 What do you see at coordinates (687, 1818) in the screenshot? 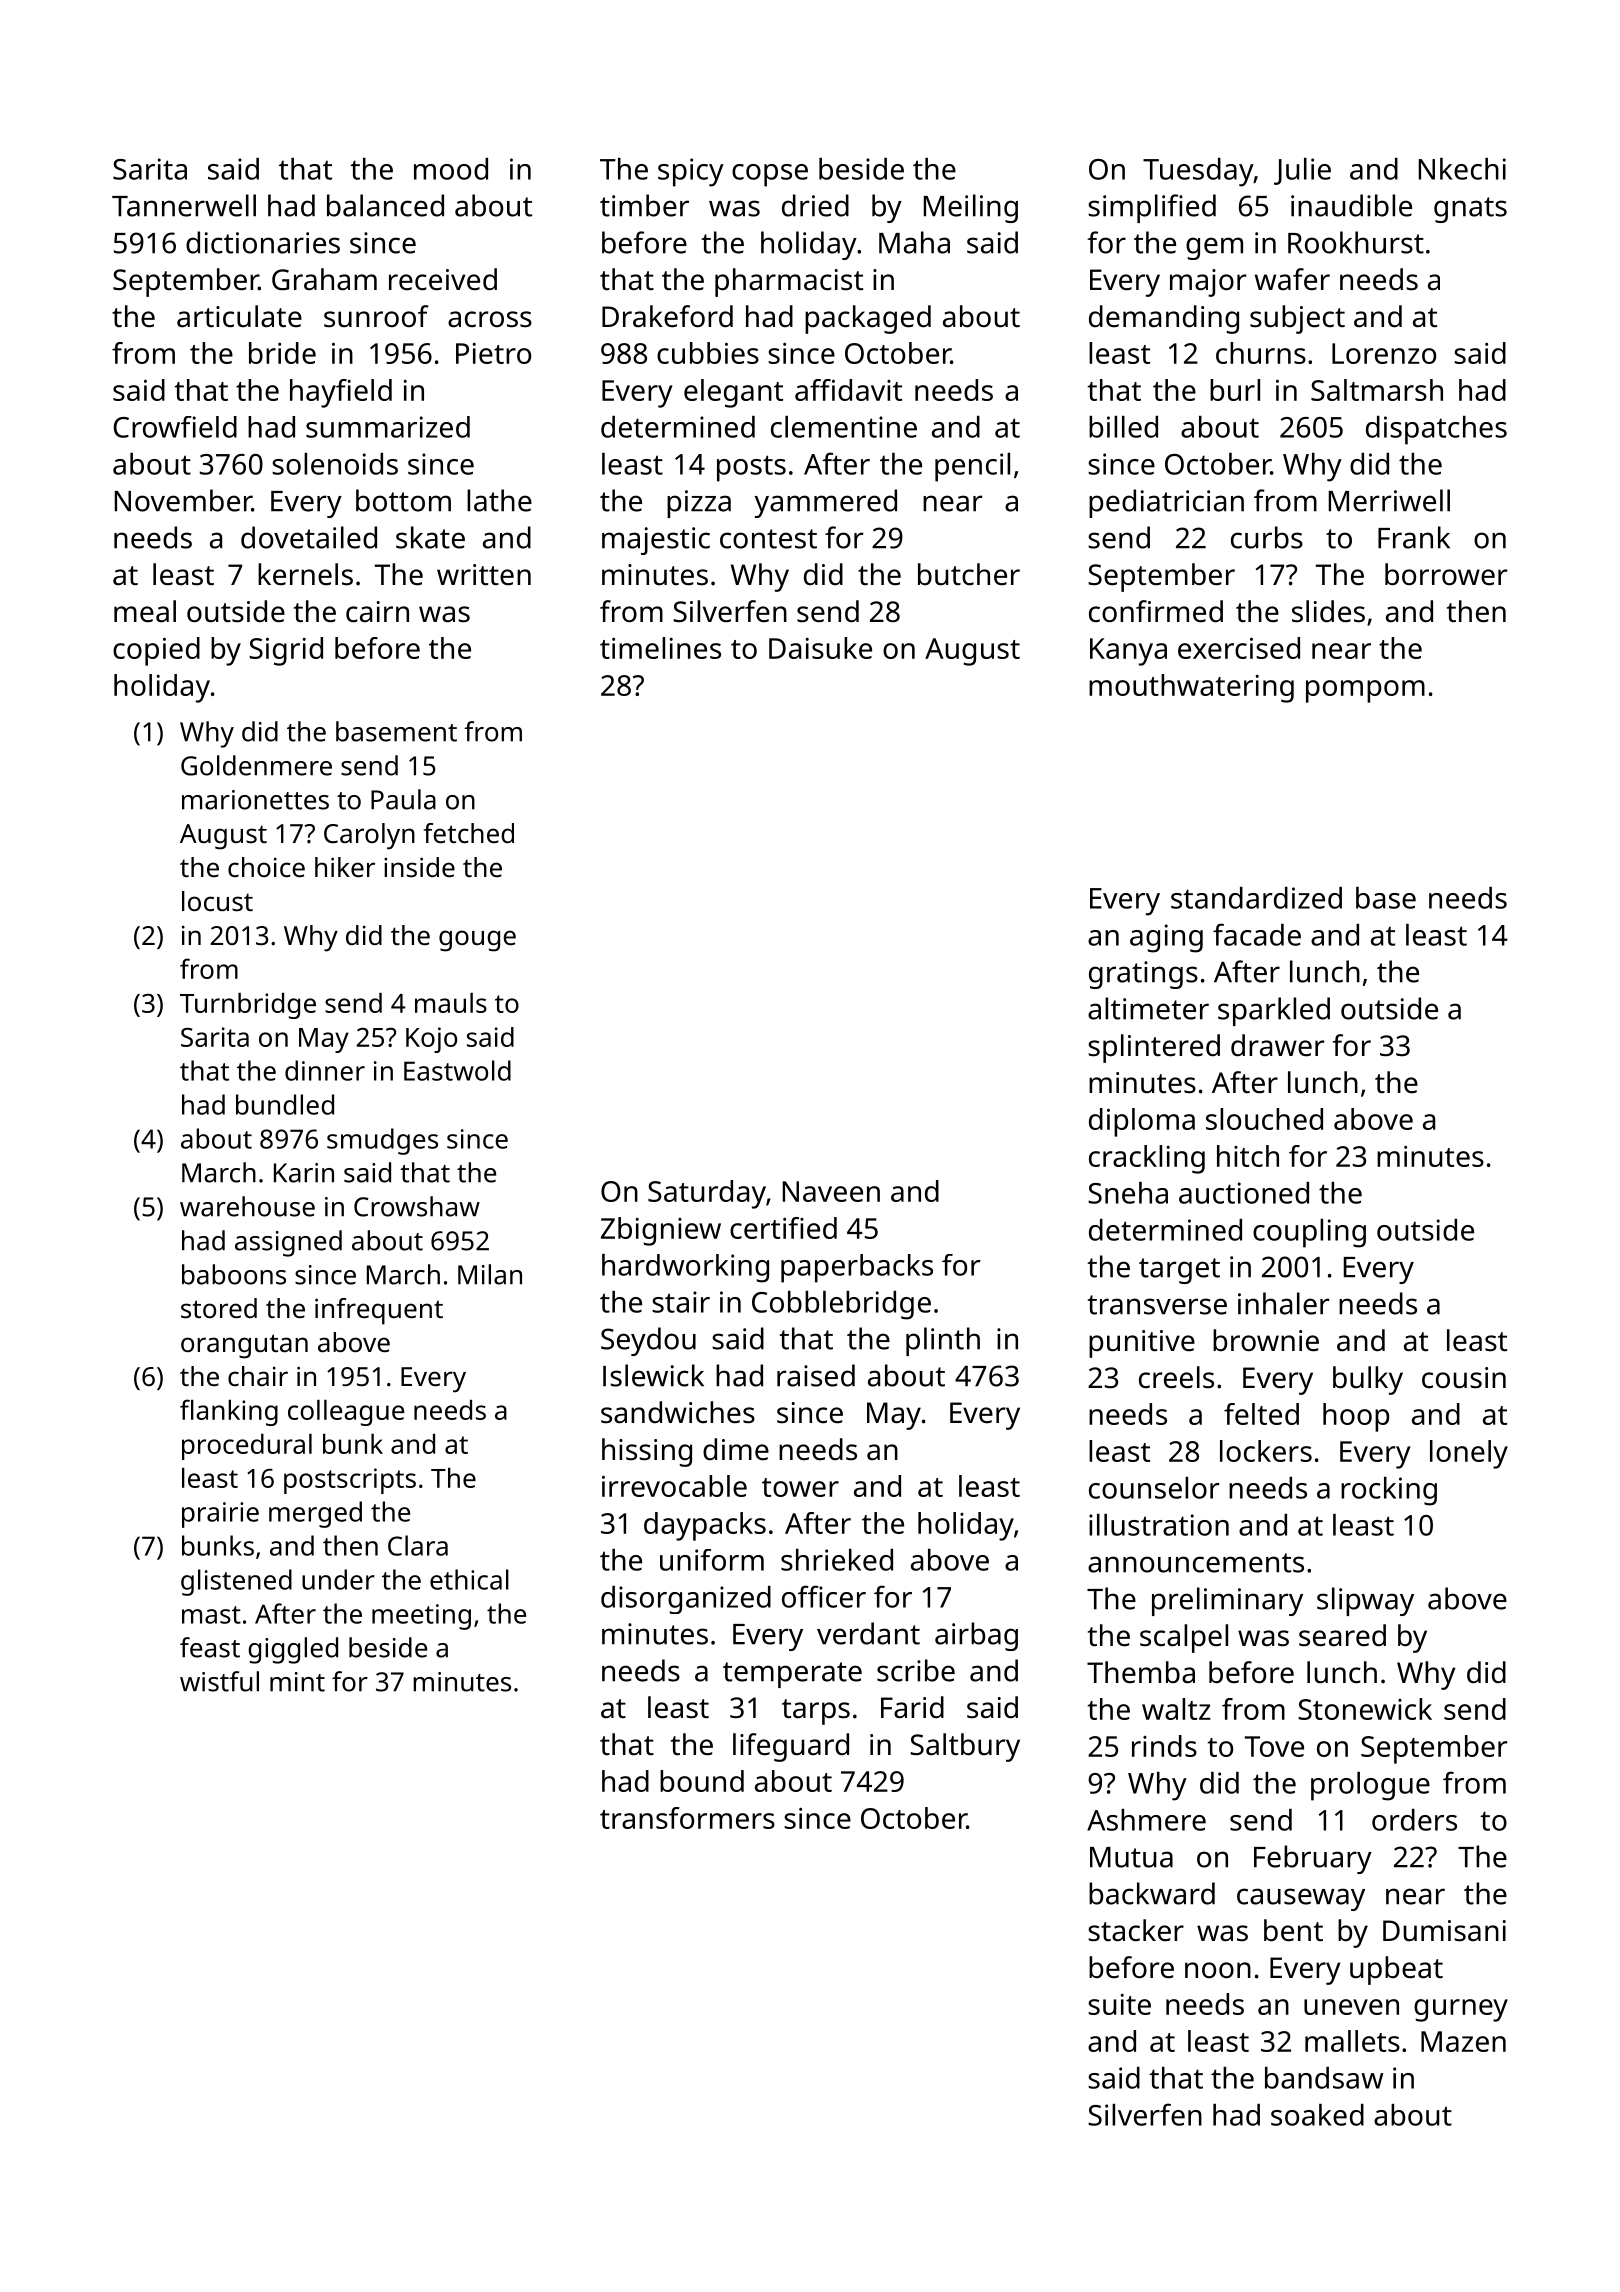
I see `transformers` at bounding box center [687, 1818].
